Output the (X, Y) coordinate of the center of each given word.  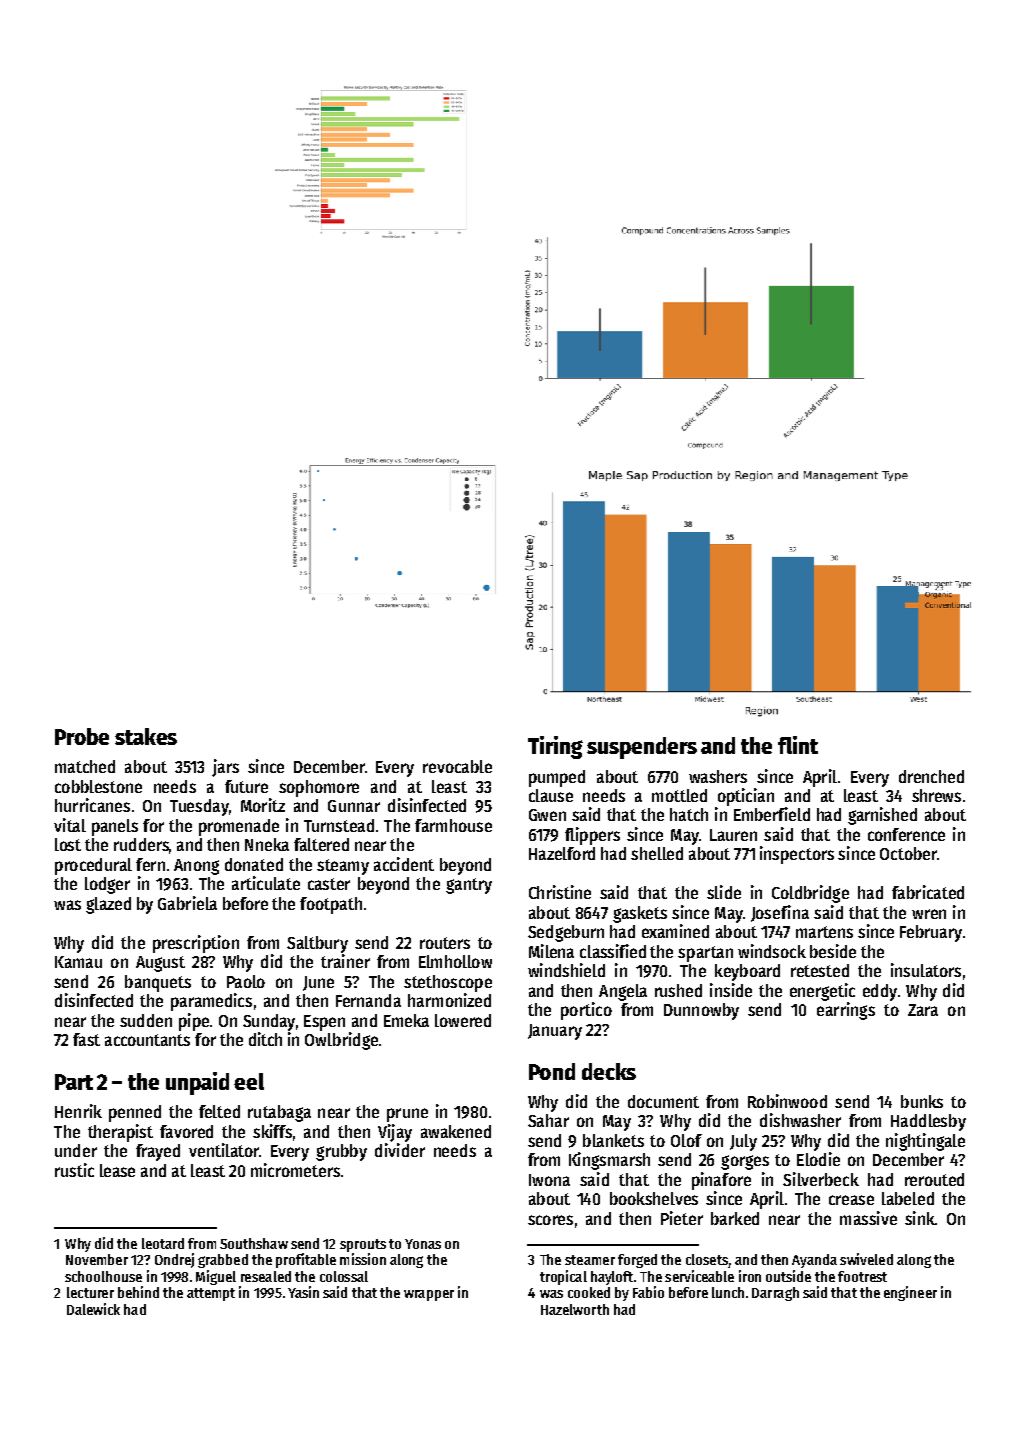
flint (798, 745)
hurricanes (92, 805)
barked (735, 1218)
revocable (457, 766)
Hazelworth (575, 1309)
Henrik (78, 1111)
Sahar (548, 1120)
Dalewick (93, 1309)
